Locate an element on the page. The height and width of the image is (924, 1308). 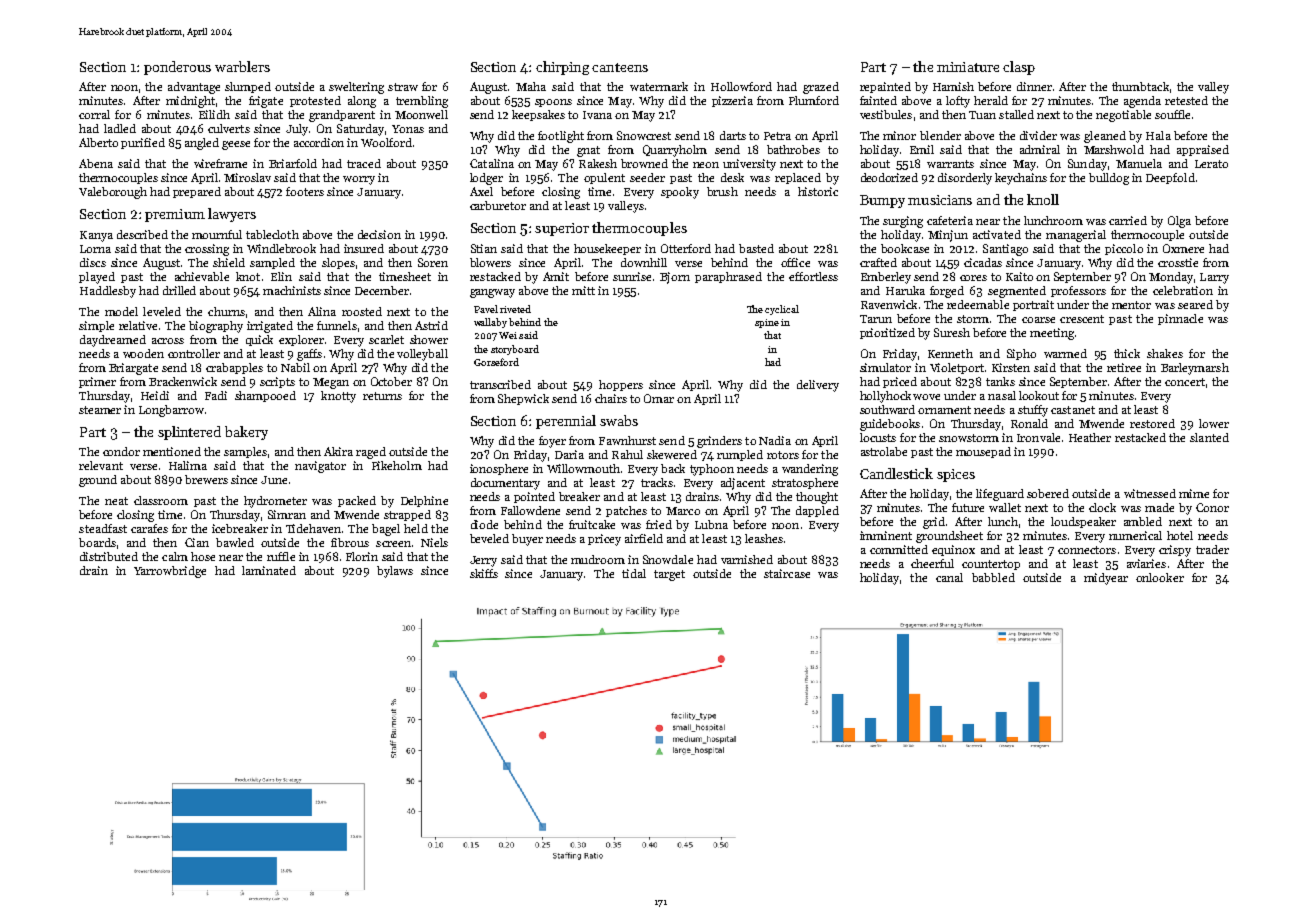
piccolo is located at coordinates (1124, 249).
